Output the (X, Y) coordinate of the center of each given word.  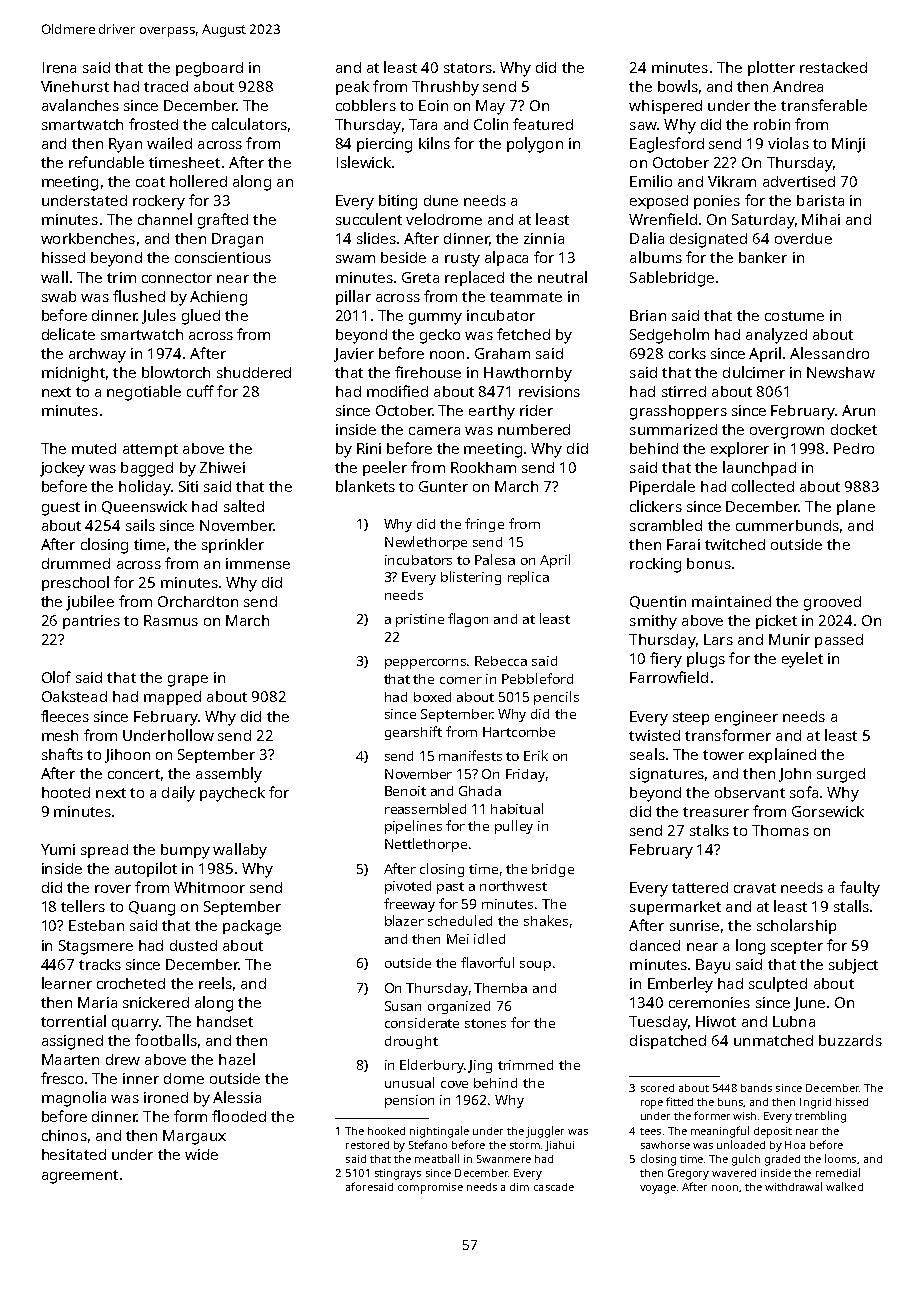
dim (519, 1187)
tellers (83, 906)
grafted (223, 221)
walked (844, 1186)
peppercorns (426, 664)
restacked (833, 67)
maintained (731, 601)
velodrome (444, 219)
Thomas (780, 830)
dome (184, 1078)
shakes (546, 920)
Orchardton (198, 601)
